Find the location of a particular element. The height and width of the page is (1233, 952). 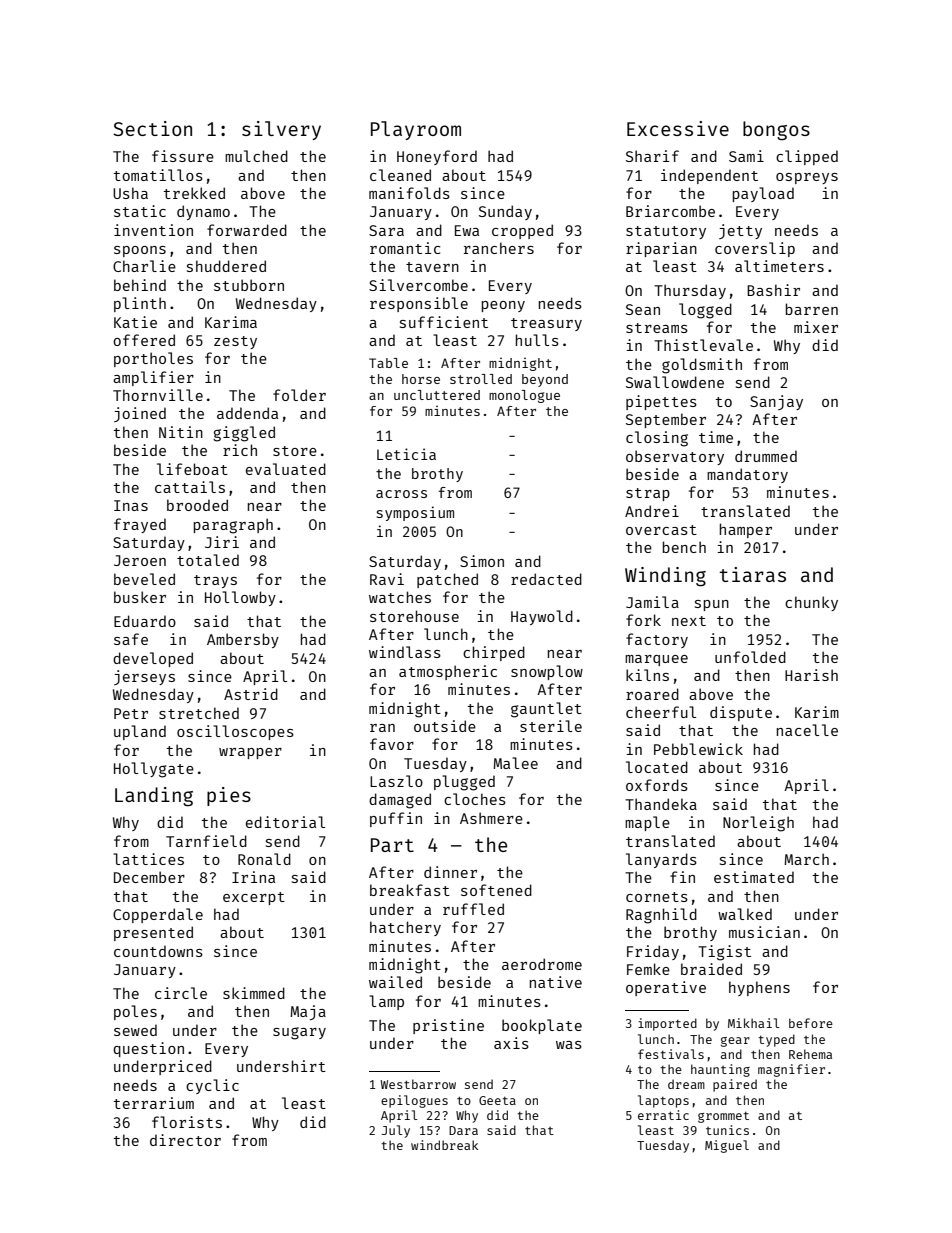

cyclic is located at coordinates (212, 1086).
